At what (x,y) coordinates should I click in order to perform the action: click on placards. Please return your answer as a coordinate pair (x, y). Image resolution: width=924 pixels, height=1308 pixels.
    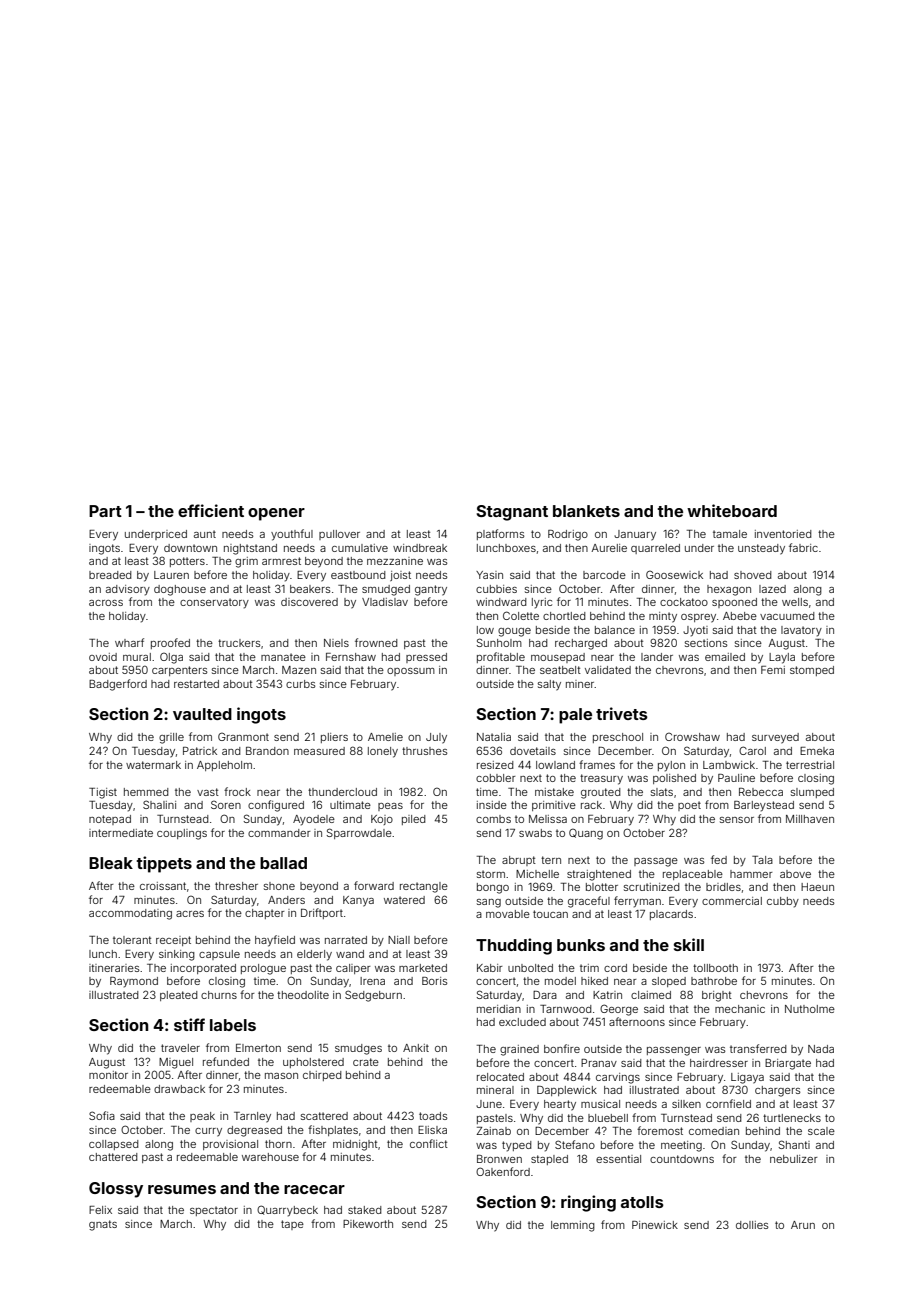
    Looking at the image, I should click on (671, 915).
